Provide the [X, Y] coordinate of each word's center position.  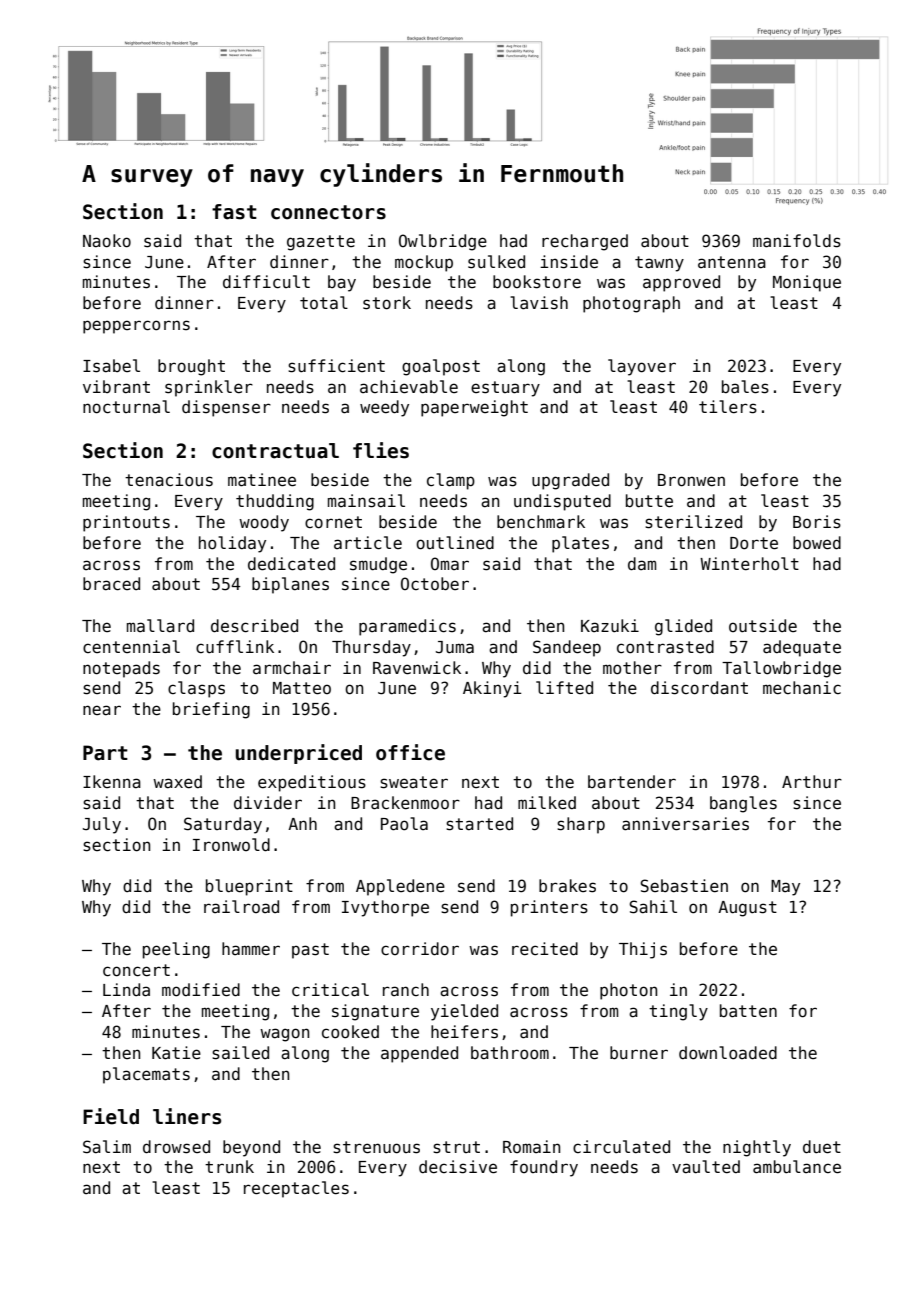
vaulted [706, 1167]
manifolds [797, 241]
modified [201, 990]
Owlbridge [443, 242]
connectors [328, 212]
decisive [458, 1167]
